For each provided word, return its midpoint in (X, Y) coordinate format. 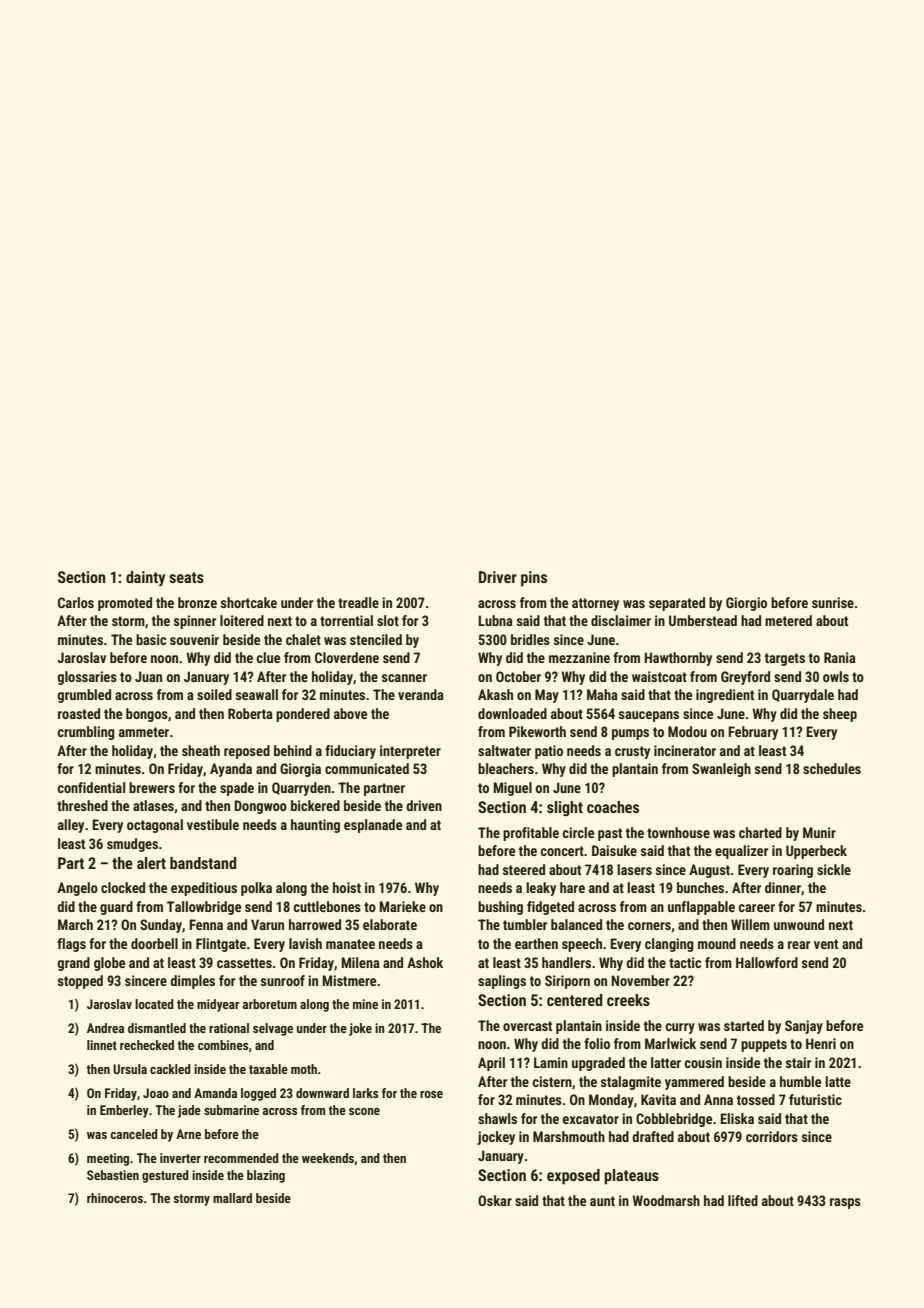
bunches (700, 887)
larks (365, 1093)
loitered (242, 620)
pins (534, 579)
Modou (687, 731)
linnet (102, 1045)
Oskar (495, 1200)
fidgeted (550, 908)
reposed (247, 752)
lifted (743, 1200)
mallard (232, 1198)
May (547, 696)
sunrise (833, 602)
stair (798, 1062)
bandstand (203, 863)
